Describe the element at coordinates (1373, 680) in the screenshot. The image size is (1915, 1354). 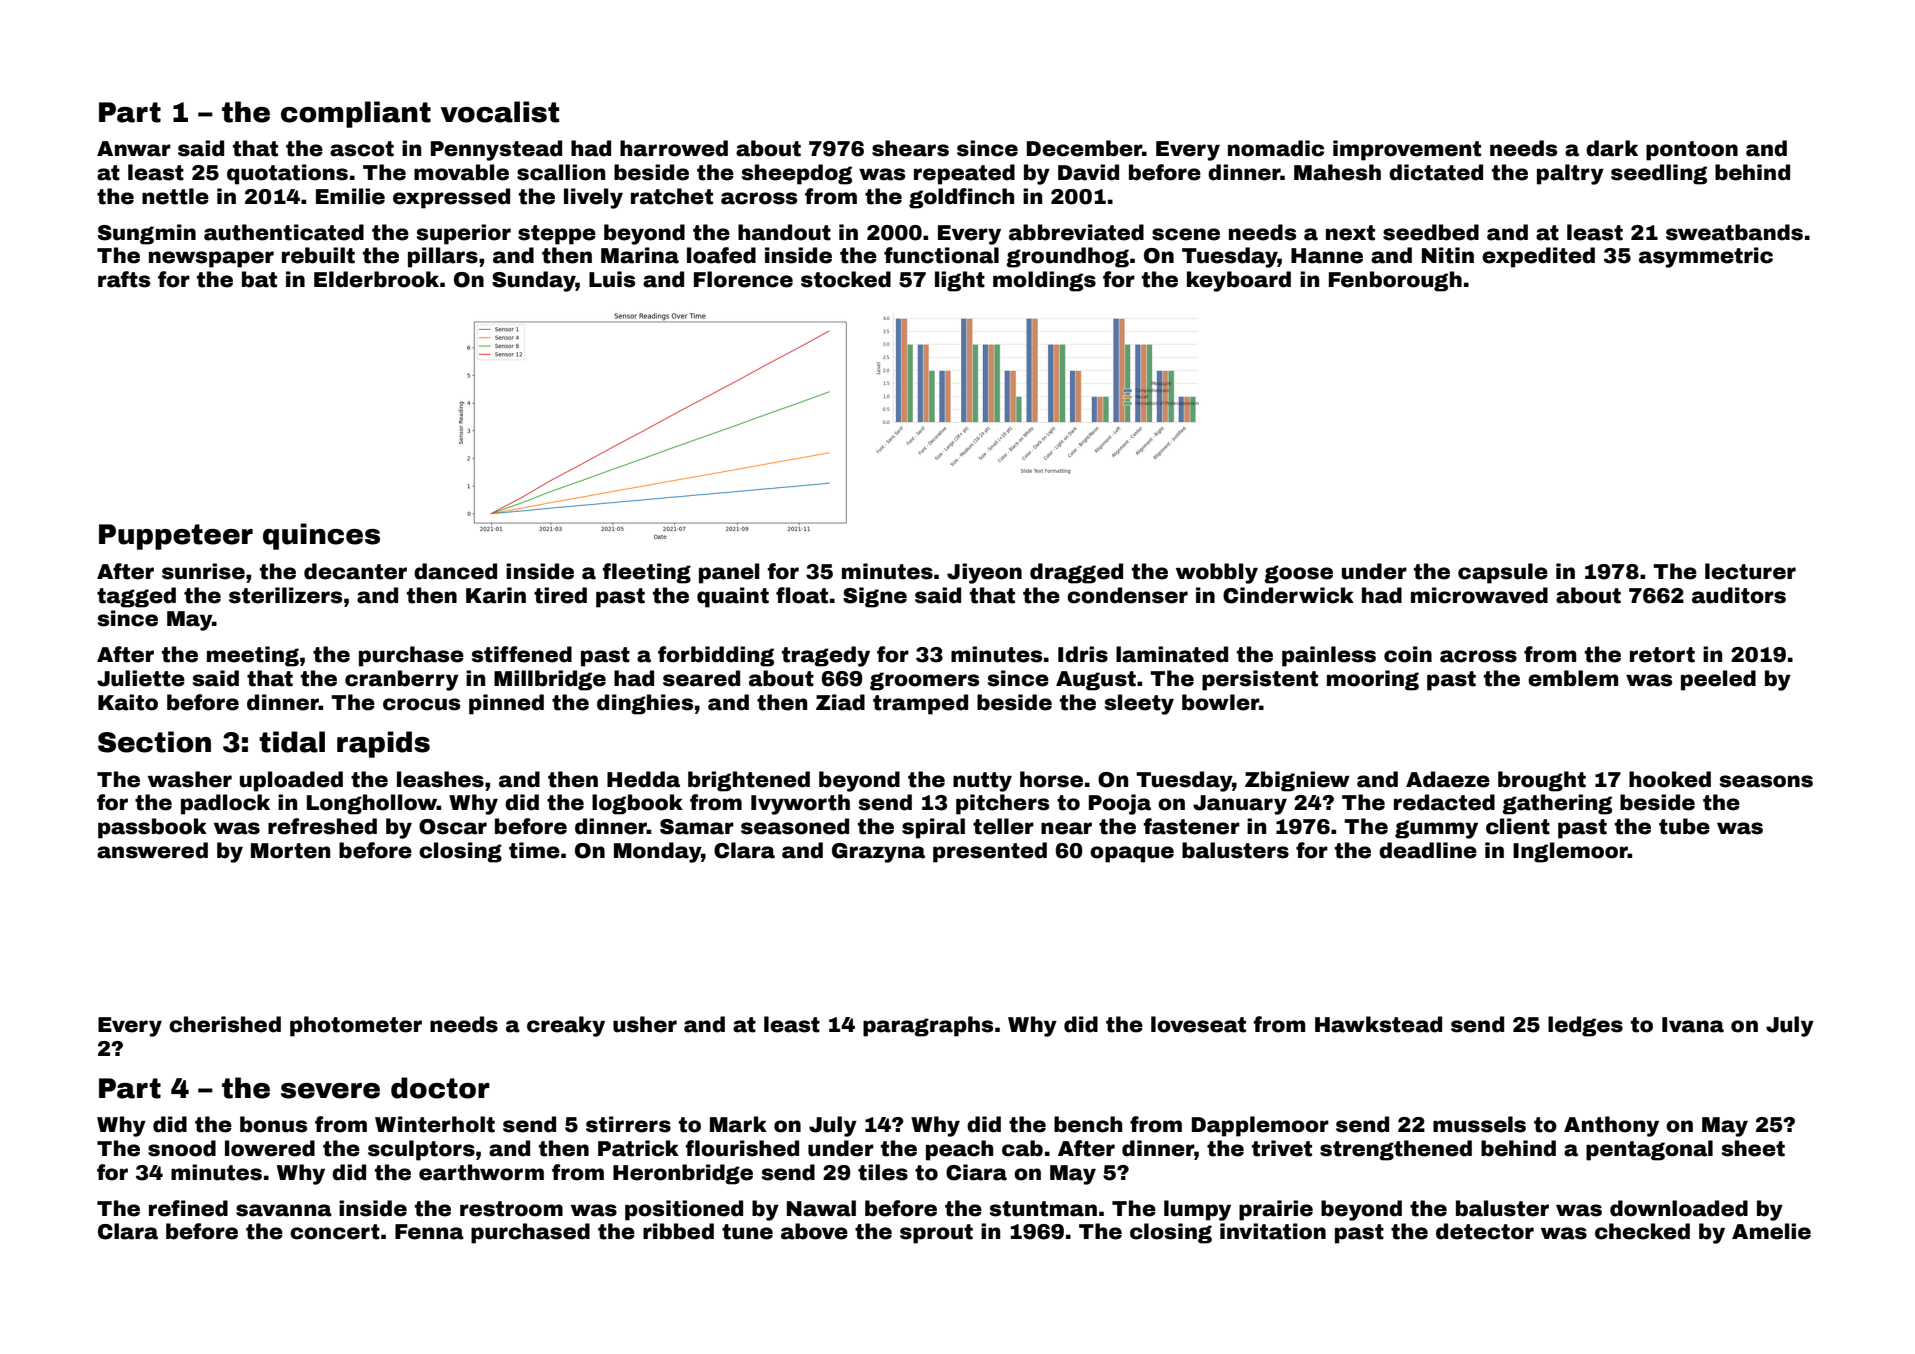
I see `mooring` at that location.
